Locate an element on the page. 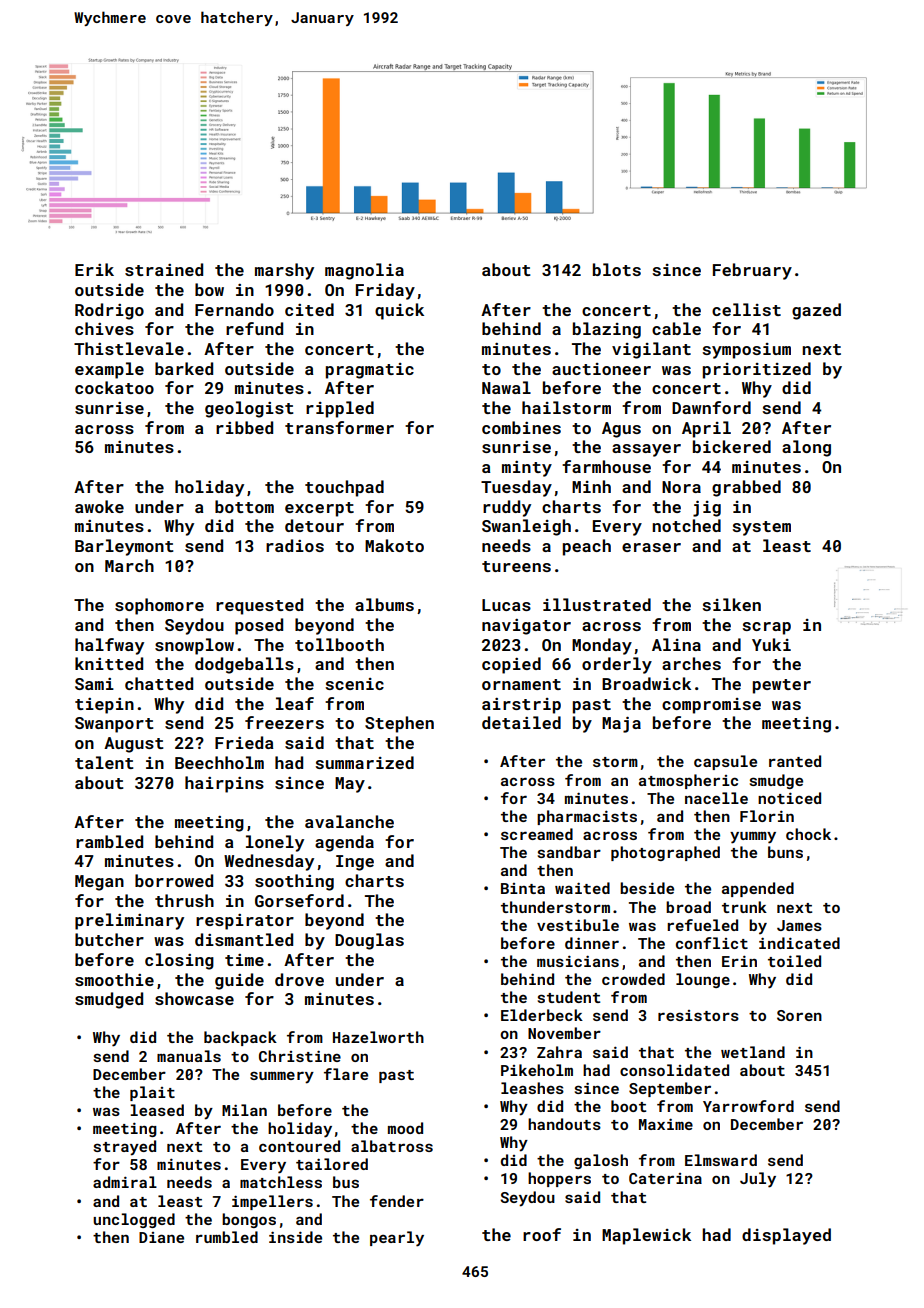 The image size is (924, 1308). combines is located at coordinates (521, 427).
